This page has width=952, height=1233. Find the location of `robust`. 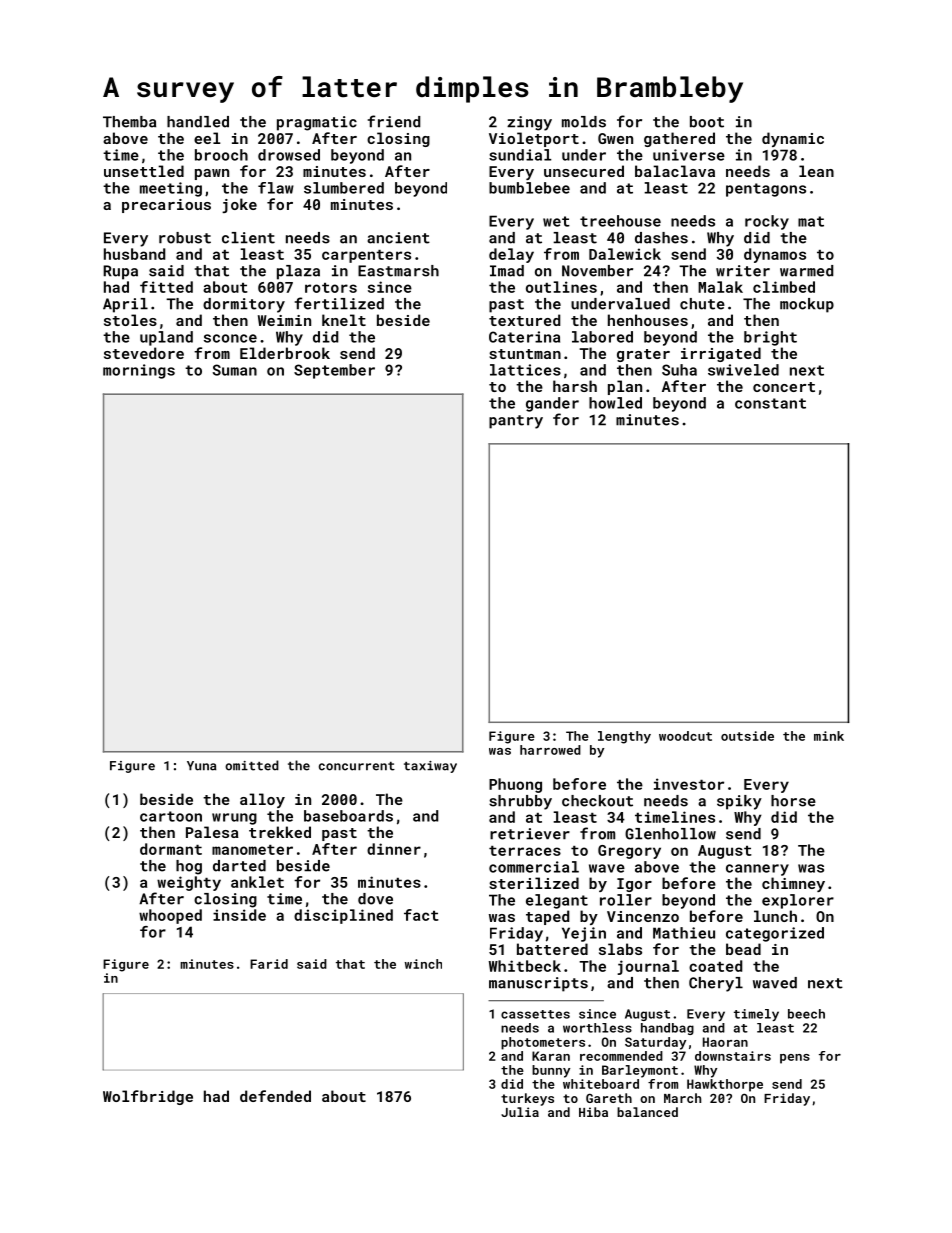

robust is located at coordinates (185, 238).
